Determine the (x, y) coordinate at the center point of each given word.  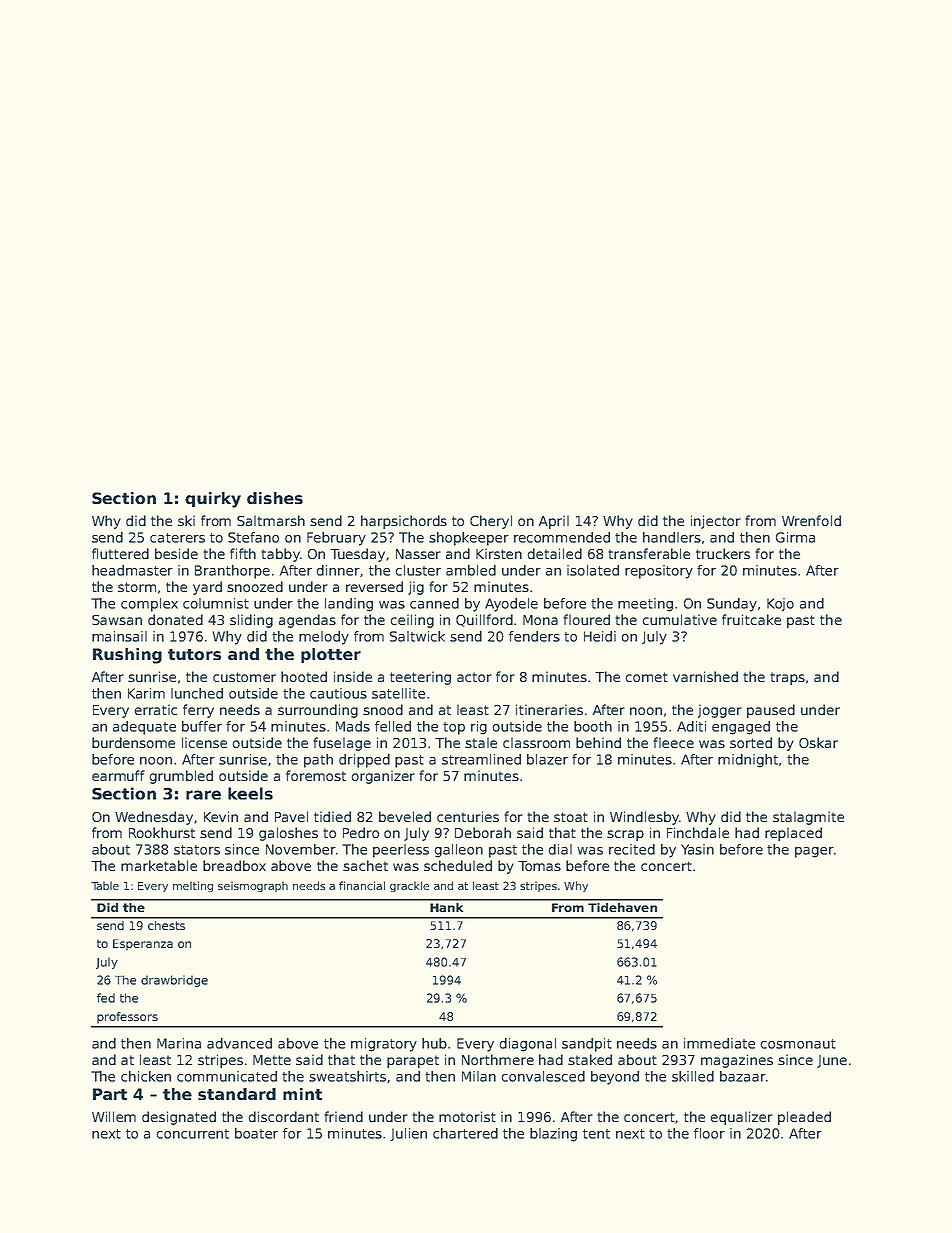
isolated (593, 570)
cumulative (679, 619)
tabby (280, 555)
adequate (144, 728)
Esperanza (143, 945)
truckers (723, 553)
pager (814, 852)
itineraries (549, 709)
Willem (114, 1116)
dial (560, 849)
